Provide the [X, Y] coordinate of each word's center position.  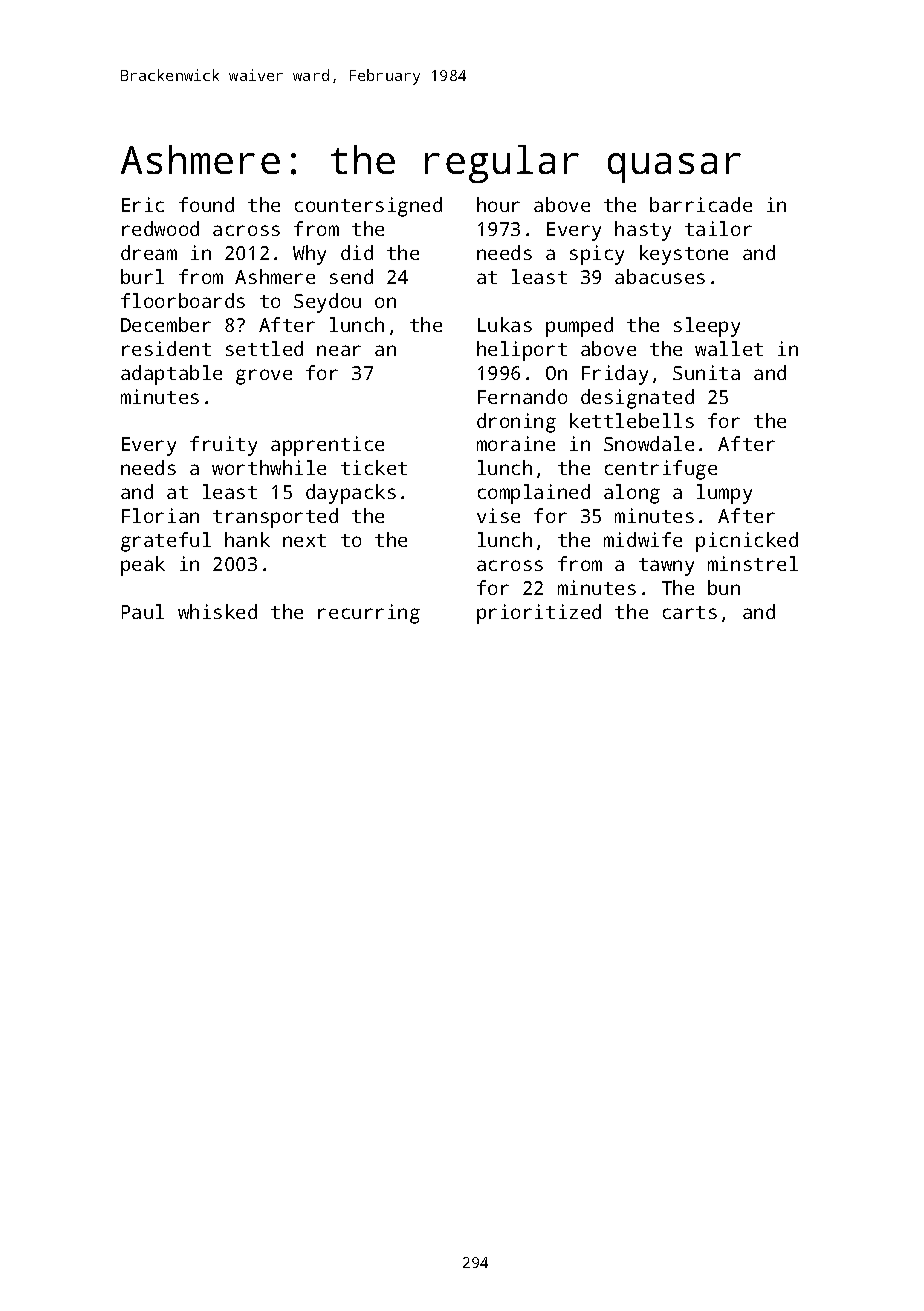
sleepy [707, 327]
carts [690, 612]
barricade [701, 204]
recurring [369, 614]
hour [498, 204]
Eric [143, 204]
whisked [217, 611]
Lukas [505, 324]
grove [264, 377]
